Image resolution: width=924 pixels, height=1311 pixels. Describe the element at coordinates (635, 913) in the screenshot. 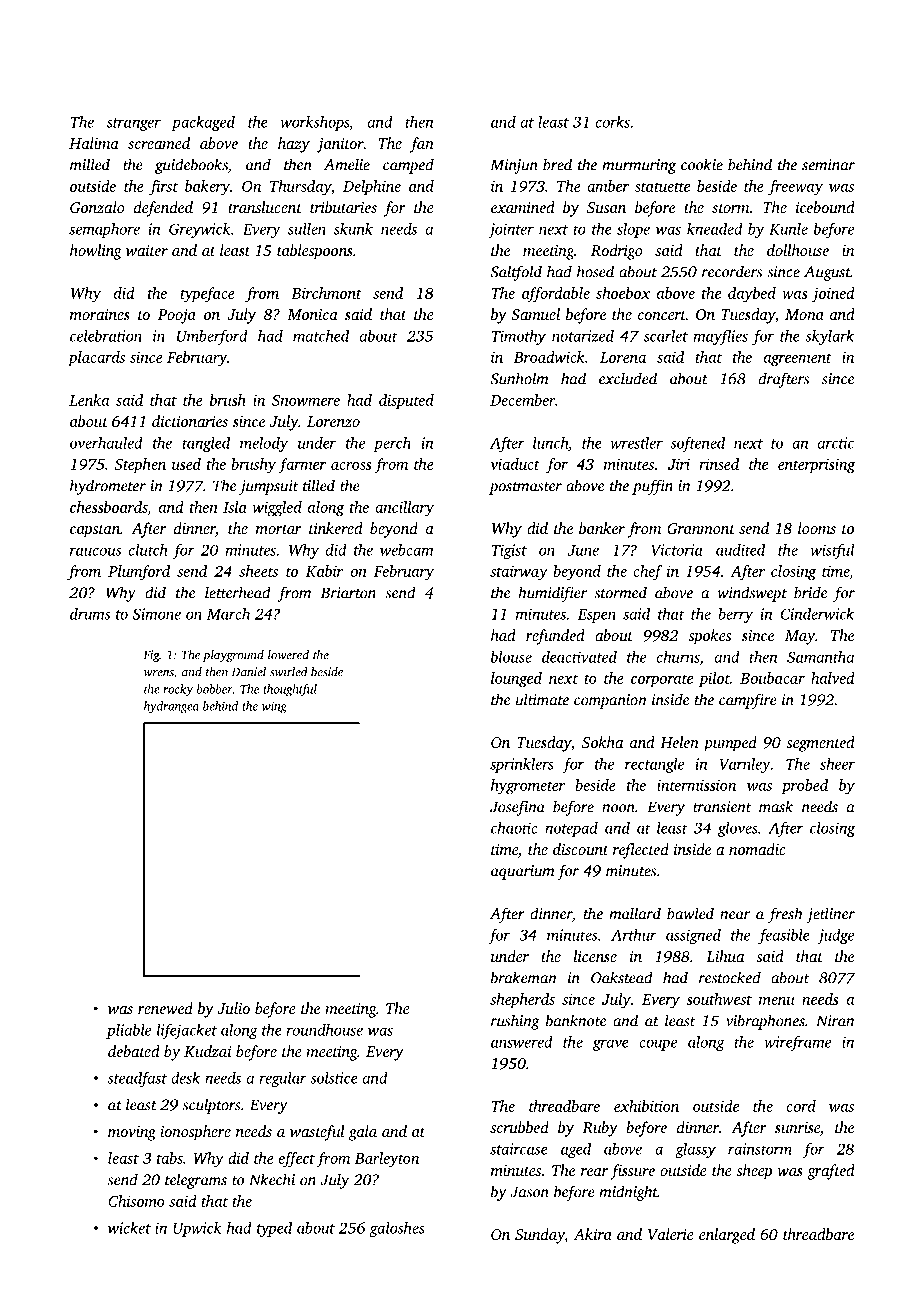

I see `mallard` at that location.
